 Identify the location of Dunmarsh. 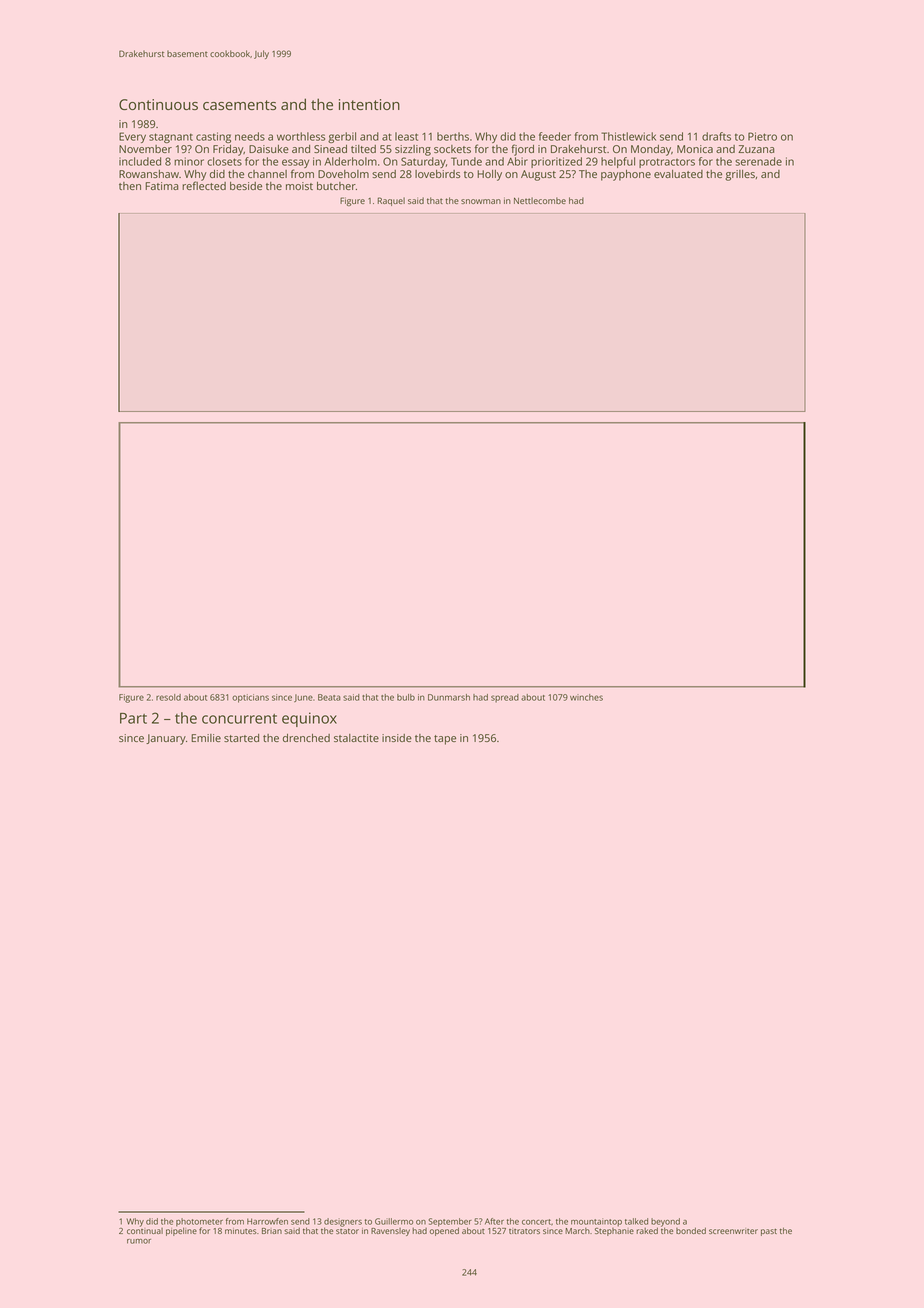
(449, 697).
